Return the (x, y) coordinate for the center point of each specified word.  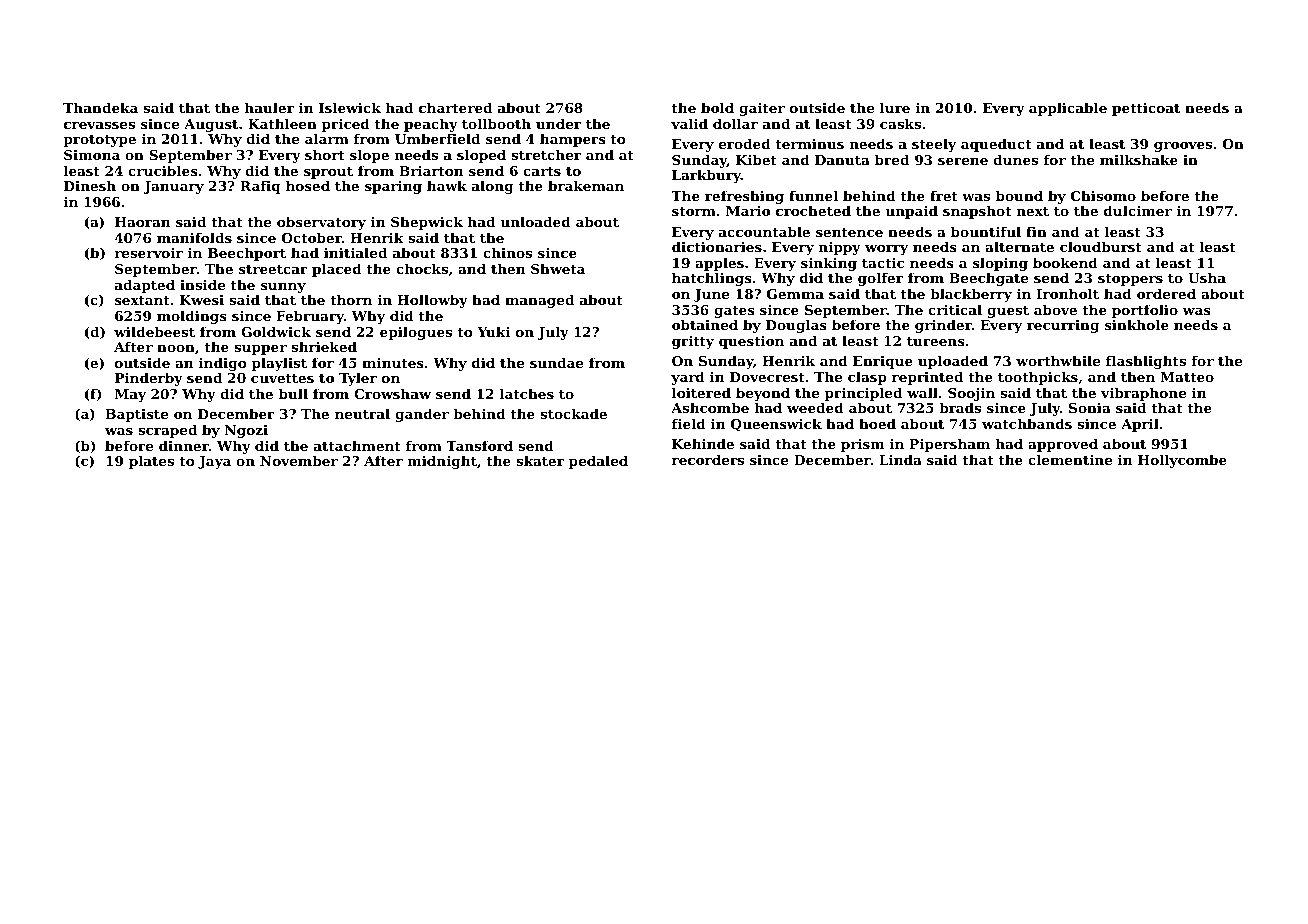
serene (963, 161)
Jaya (214, 462)
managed (539, 301)
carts (542, 171)
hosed (308, 185)
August (211, 126)
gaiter (762, 109)
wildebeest (154, 331)
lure (895, 107)
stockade (573, 413)
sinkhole (1137, 324)
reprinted (927, 378)
